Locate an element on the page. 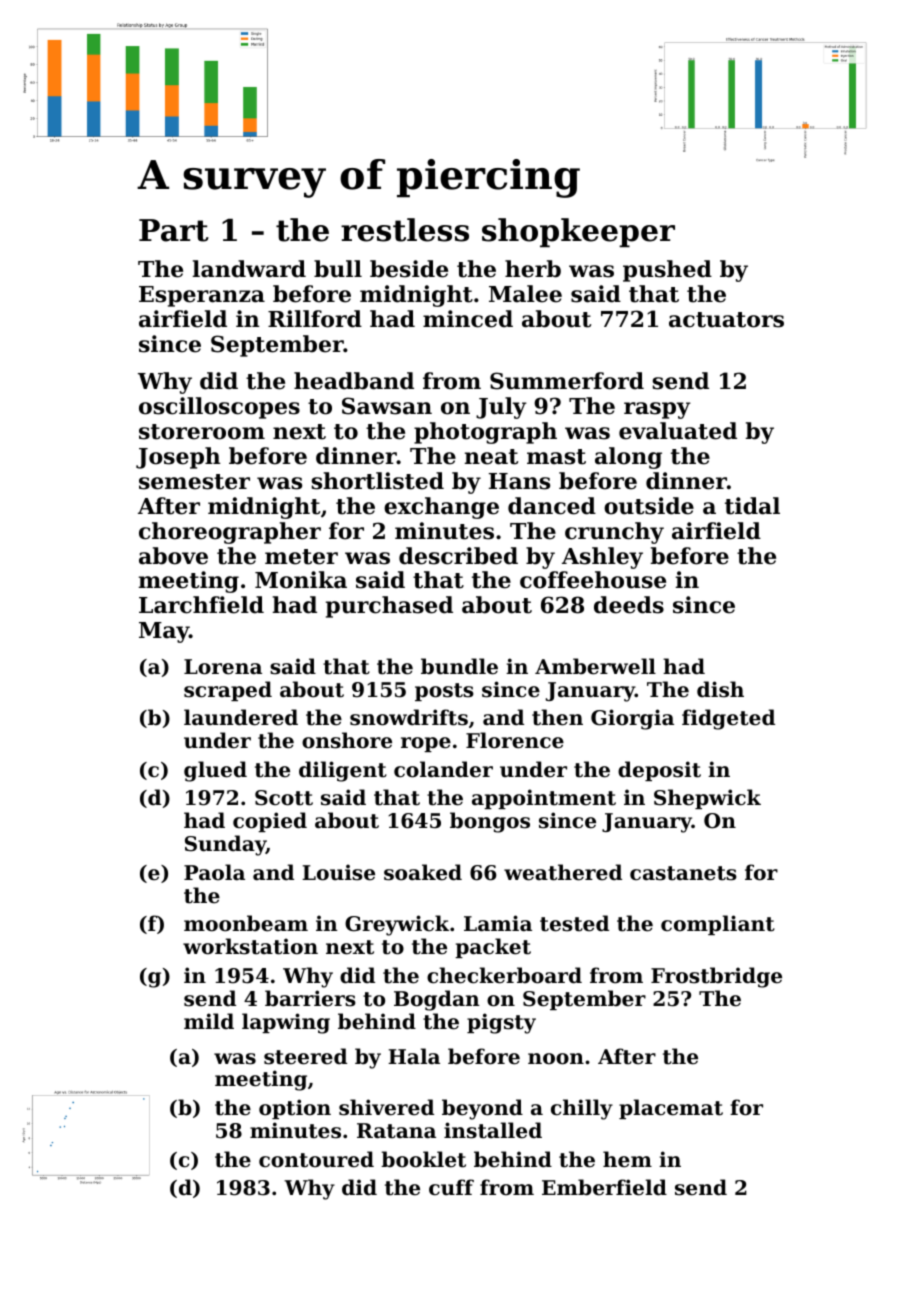 The height and width of the page is (1311, 924). purchased is located at coordinates (389, 607).
